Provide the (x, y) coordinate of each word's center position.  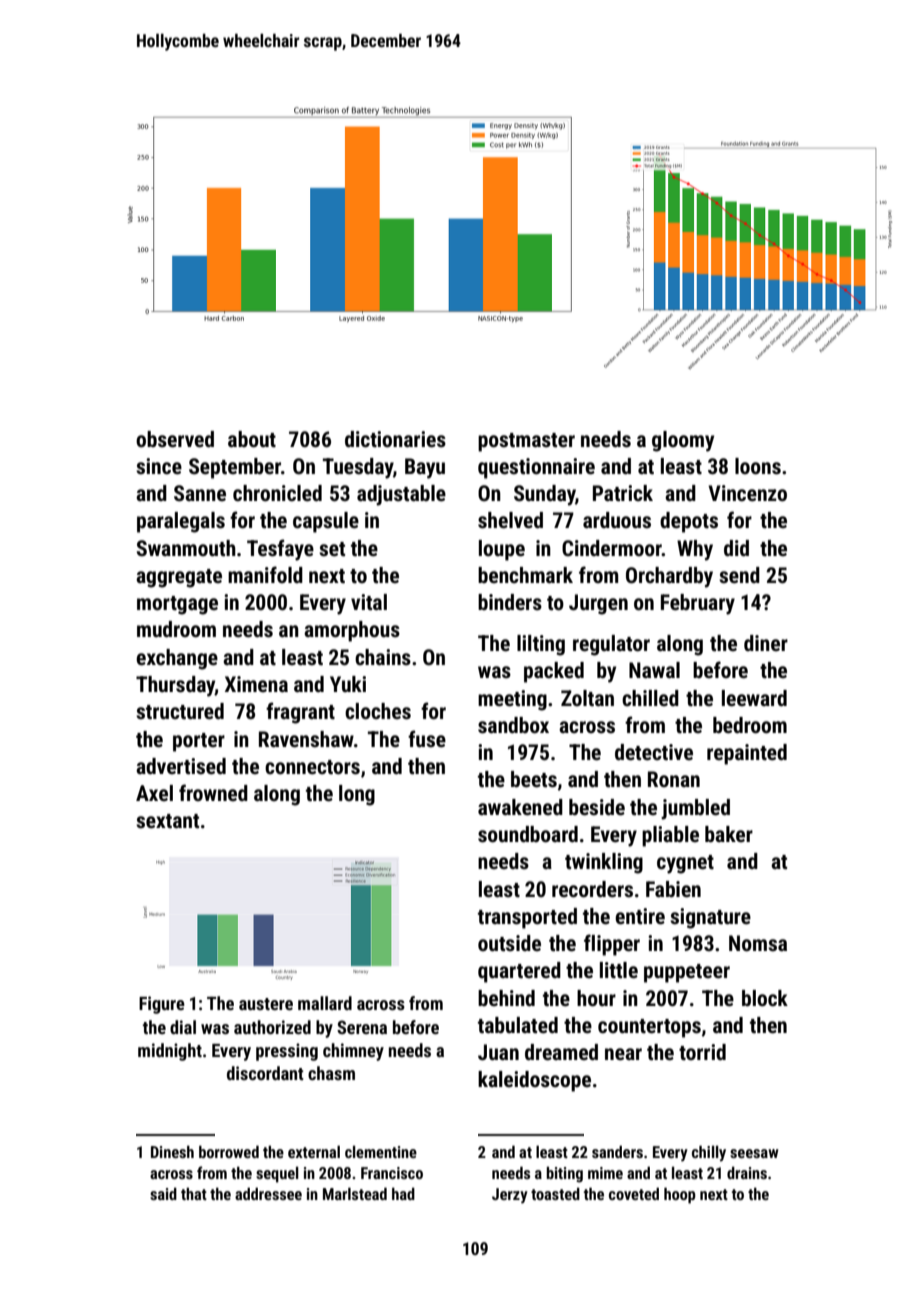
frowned (213, 792)
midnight (170, 1052)
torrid (702, 1052)
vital (369, 602)
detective (654, 752)
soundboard (528, 834)
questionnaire (536, 468)
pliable (670, 836)
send (739, 575)
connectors (312, 767)
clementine (381, 1151)
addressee (268, 1193)
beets (534, 779)
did (736, 548)
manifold (265, 574)
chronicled (277, 493)
